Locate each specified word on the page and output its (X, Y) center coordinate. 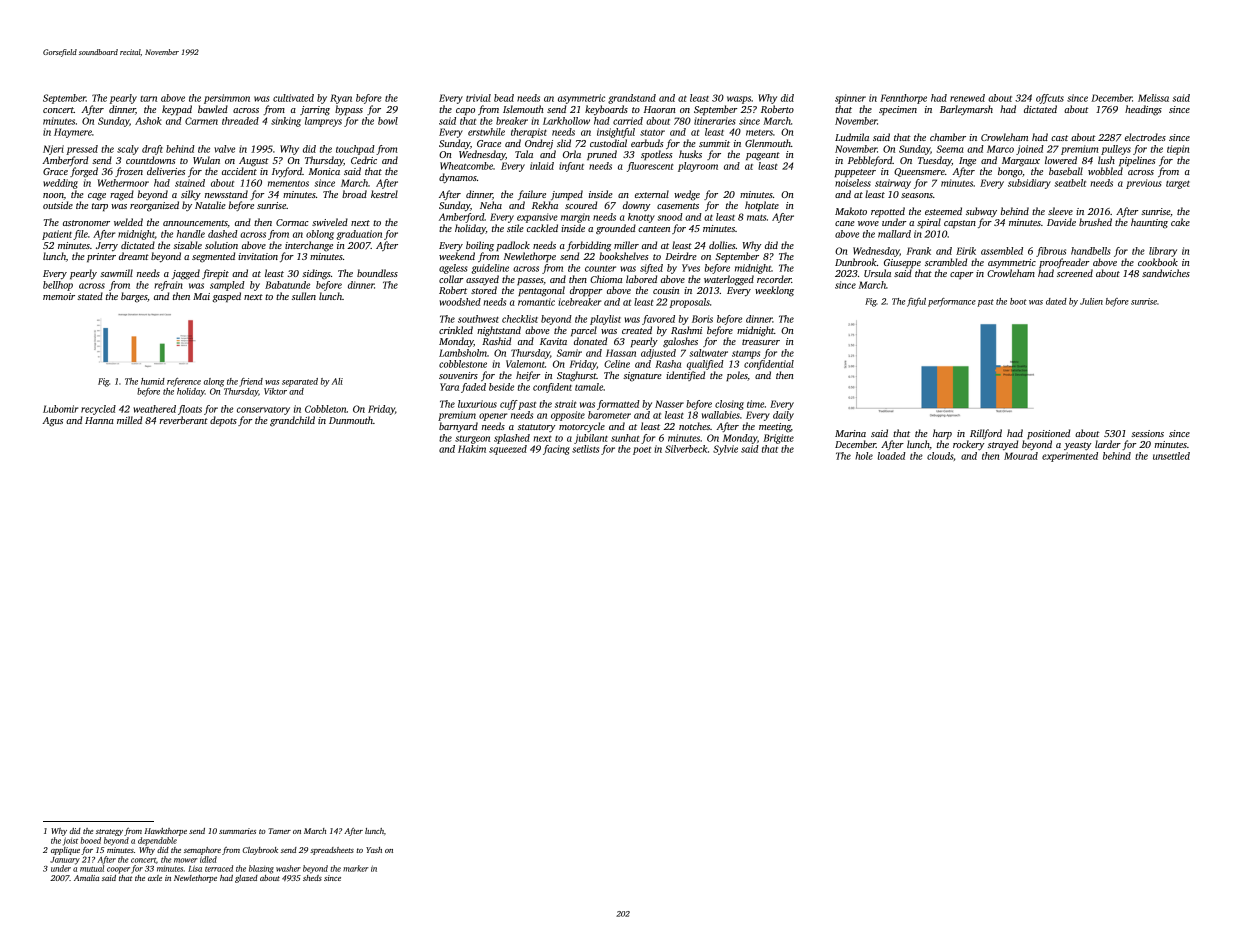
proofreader (1064, 263)
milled (129, 420)
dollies (722, 245)
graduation (359, 235)
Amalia (86, 878)
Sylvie (725, 450)
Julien (1091, 301)
